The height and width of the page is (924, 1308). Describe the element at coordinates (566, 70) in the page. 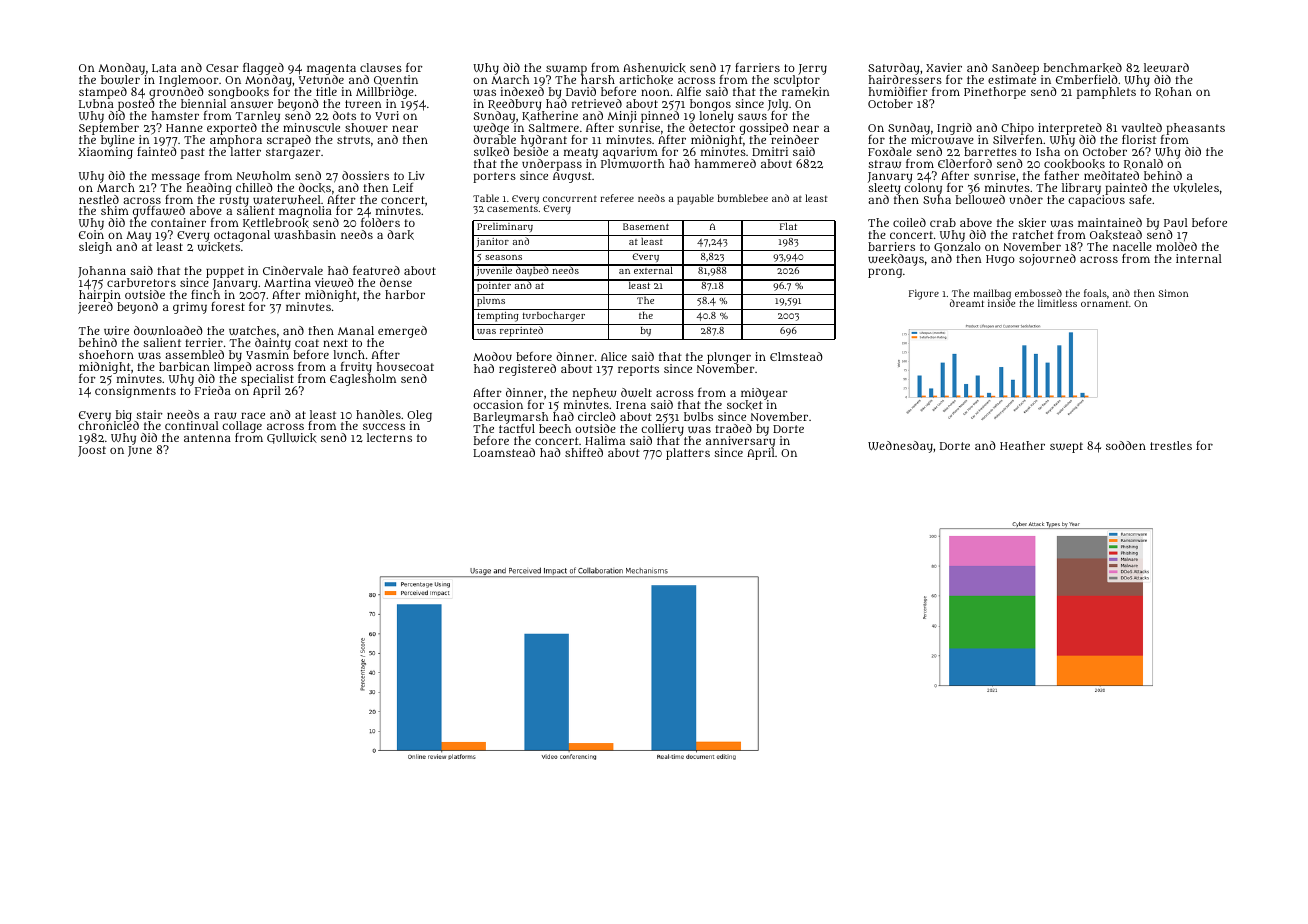

I see `swamp` at that location.
